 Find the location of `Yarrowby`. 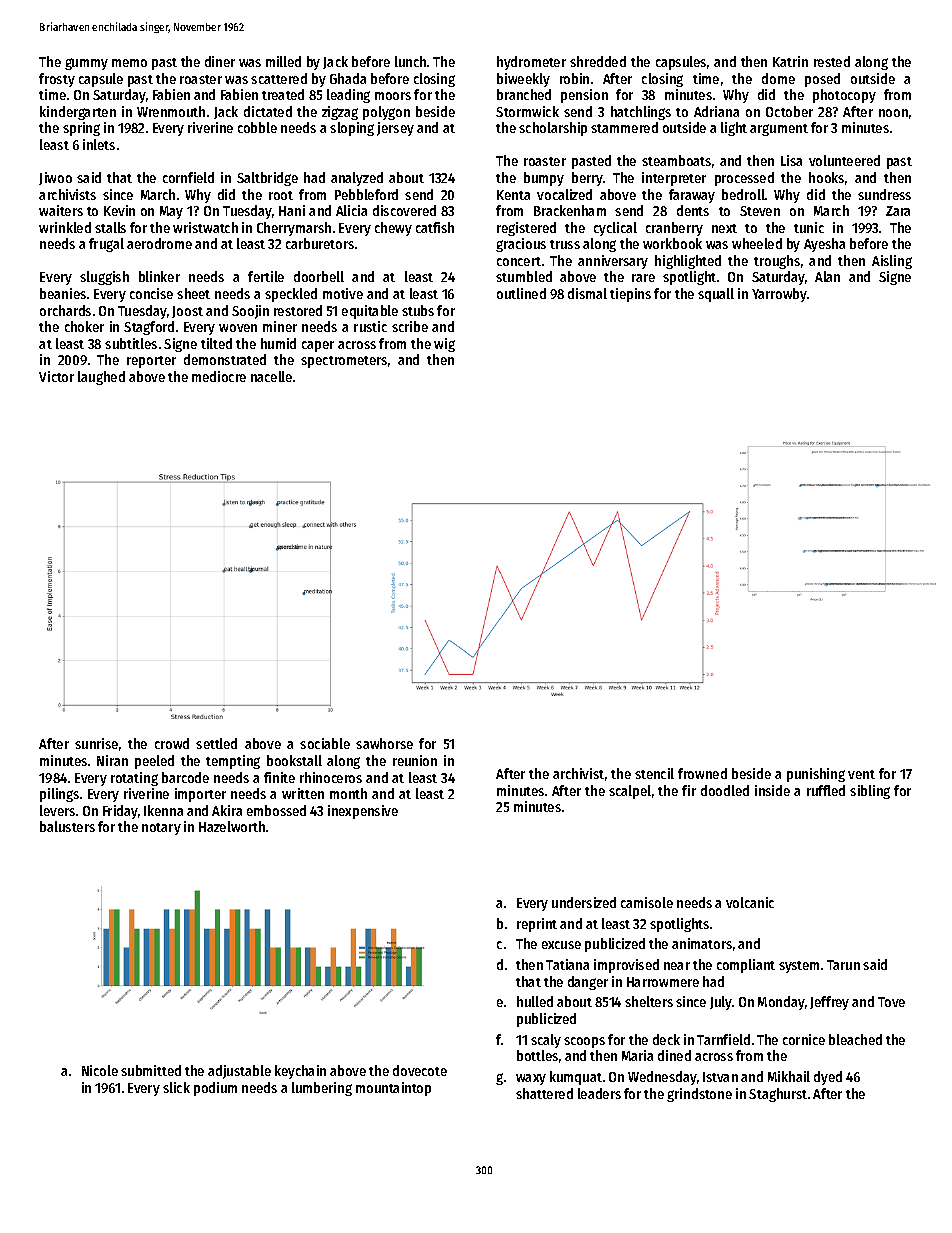

Yarrowby is located at coordinates (779, 295).
